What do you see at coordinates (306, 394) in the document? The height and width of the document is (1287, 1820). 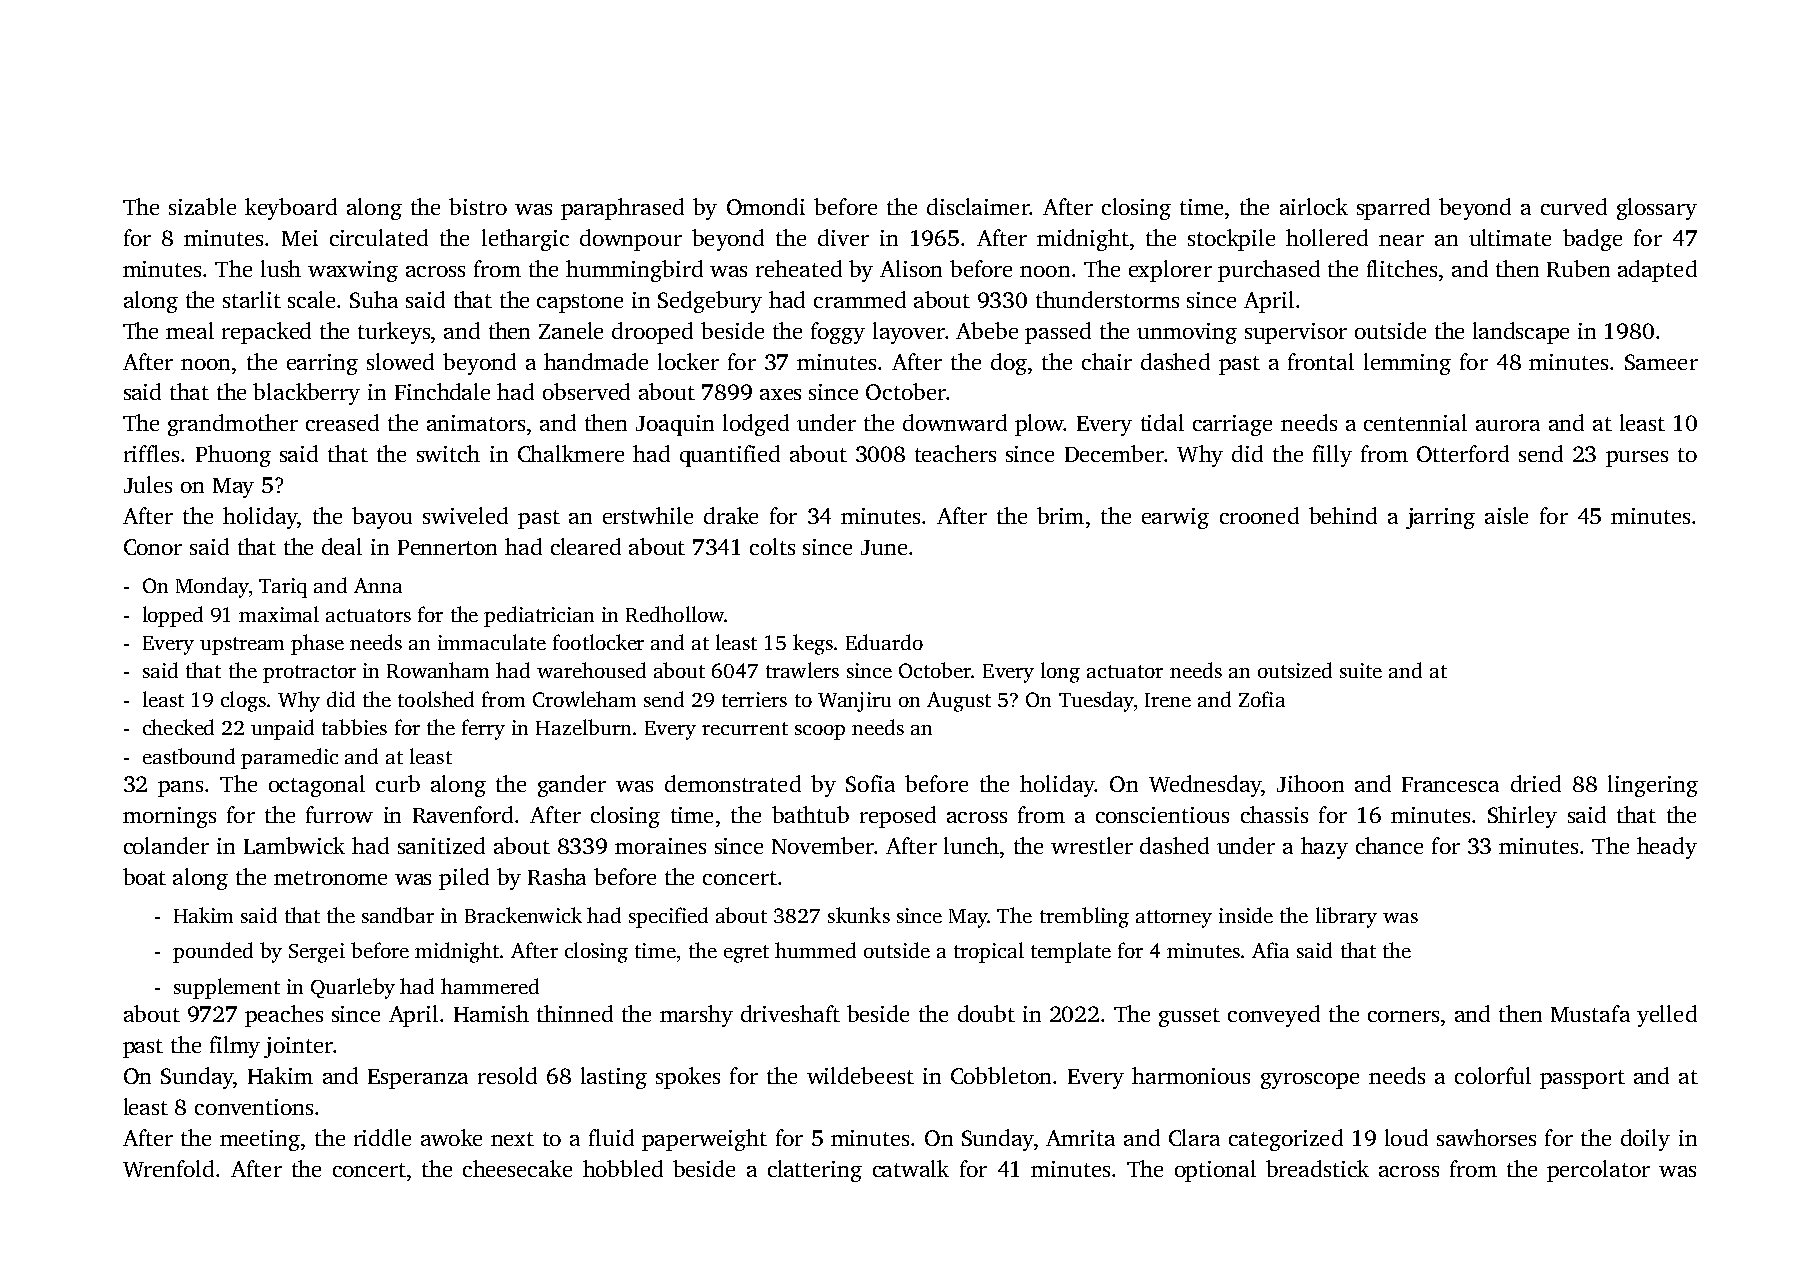 I see `blackberry` at bounding box center [306, 394].
